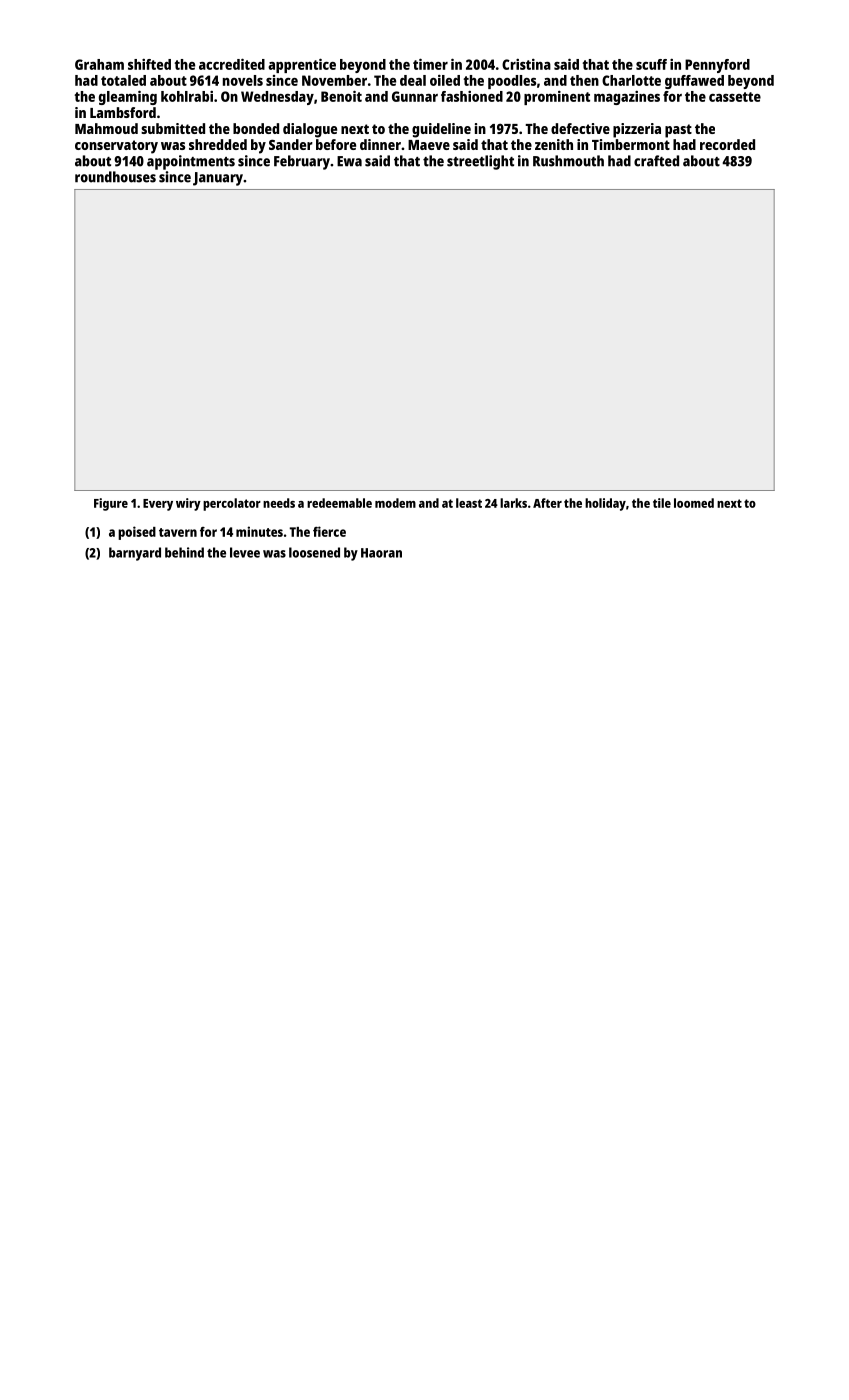 The image size is (849, 1400). I want to click on Figure, so click(111, 504).
